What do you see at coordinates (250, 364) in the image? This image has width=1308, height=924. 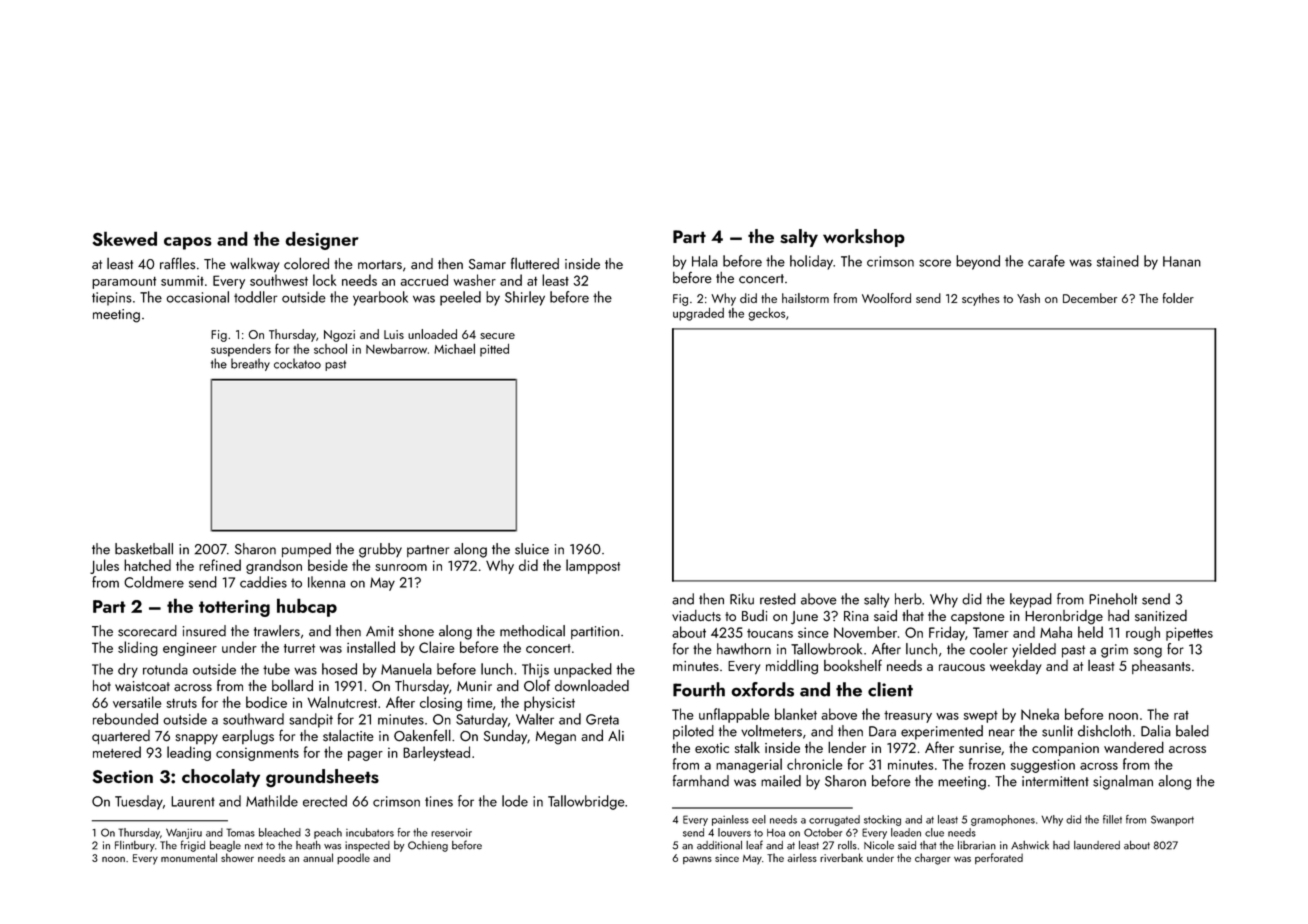 I see `breathy` at bounding box center [250, 364].
